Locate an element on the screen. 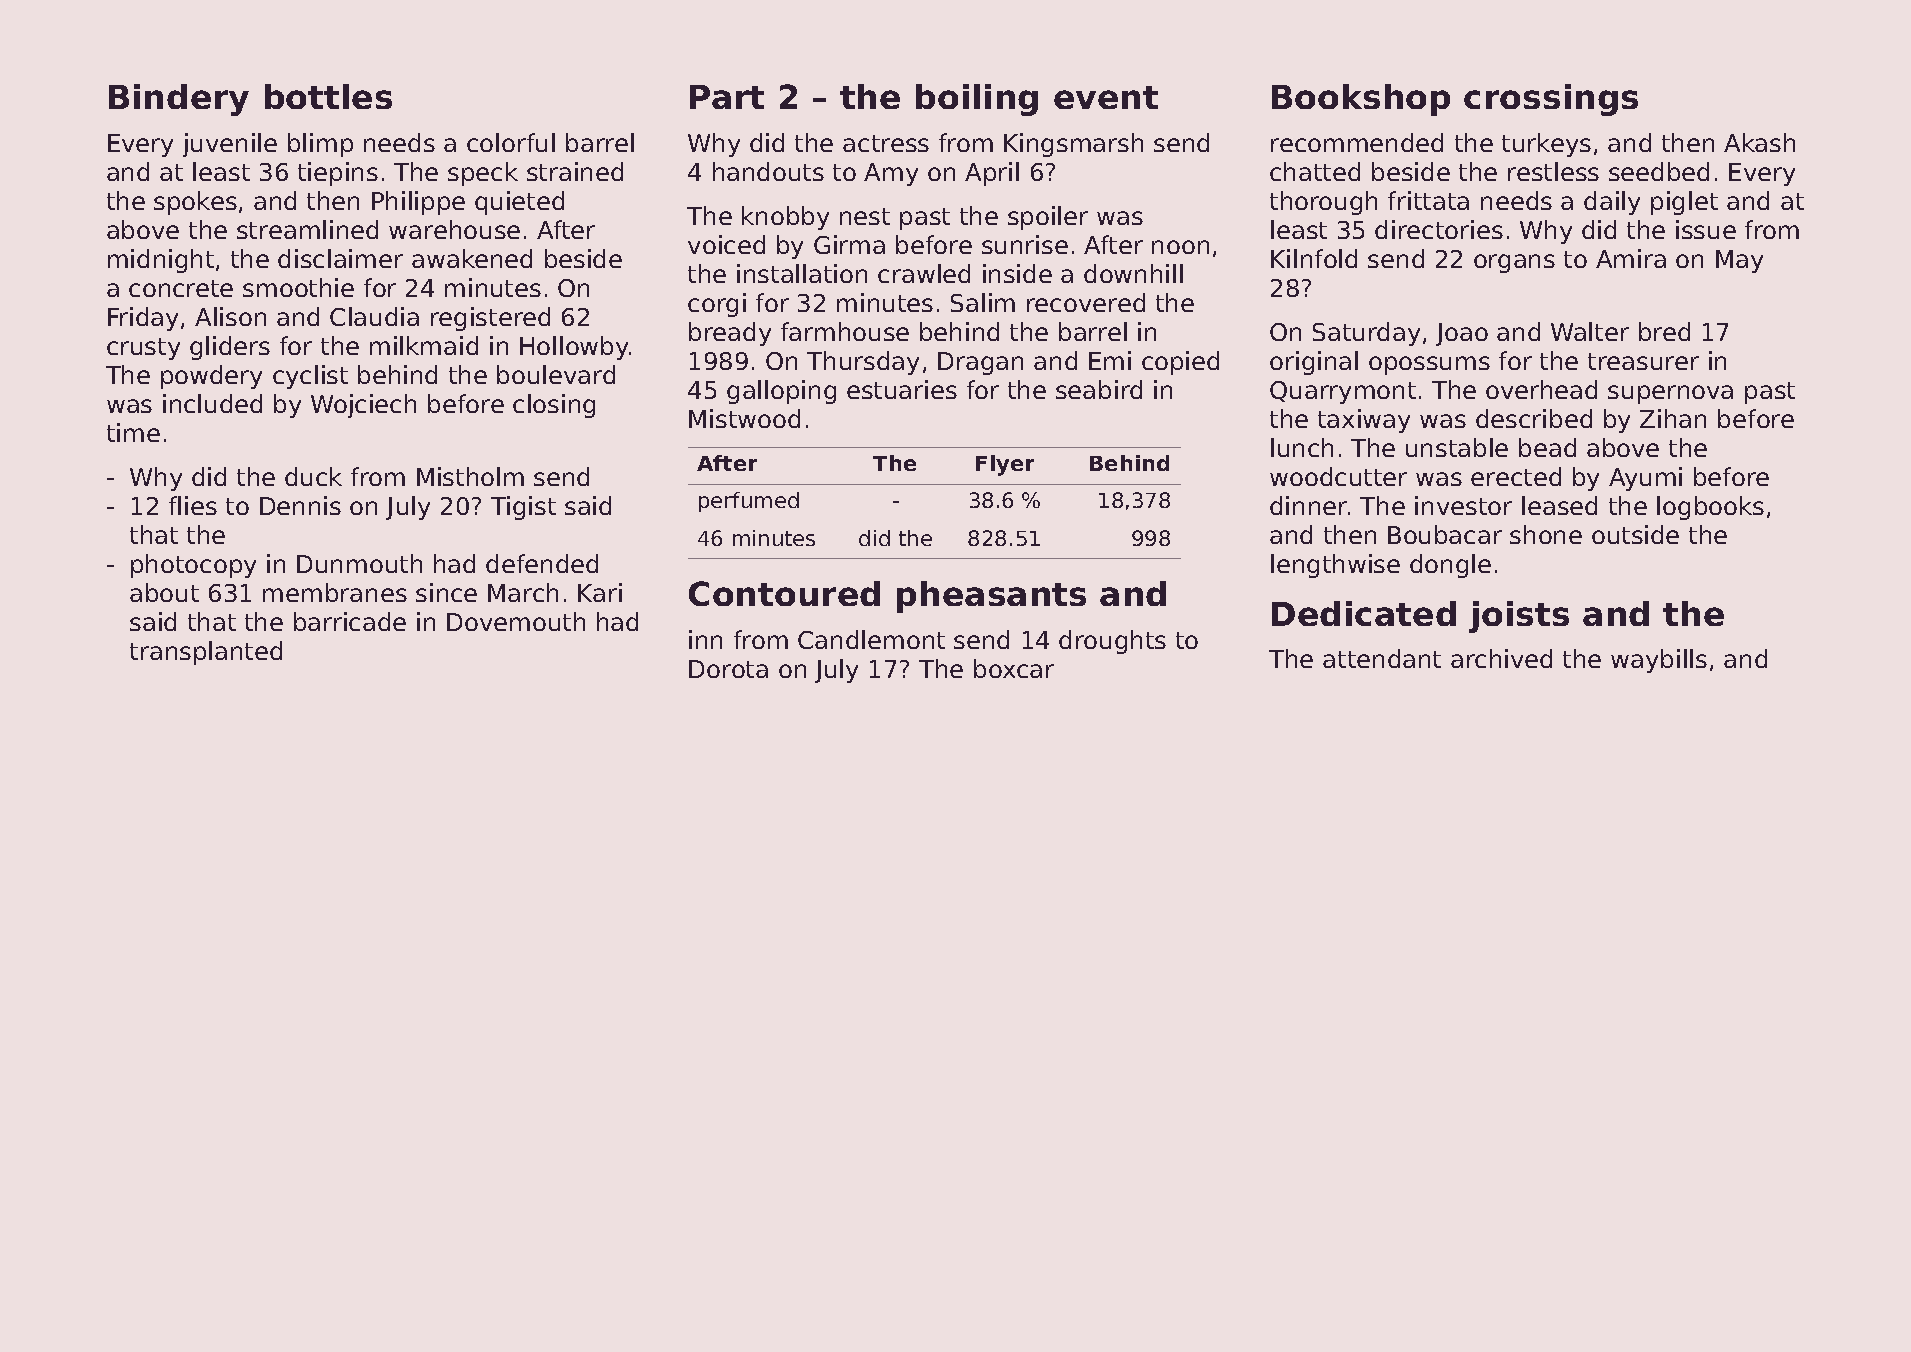 The image size is (1911, 1352). Mistholm is located at coordinates (470, 476).
